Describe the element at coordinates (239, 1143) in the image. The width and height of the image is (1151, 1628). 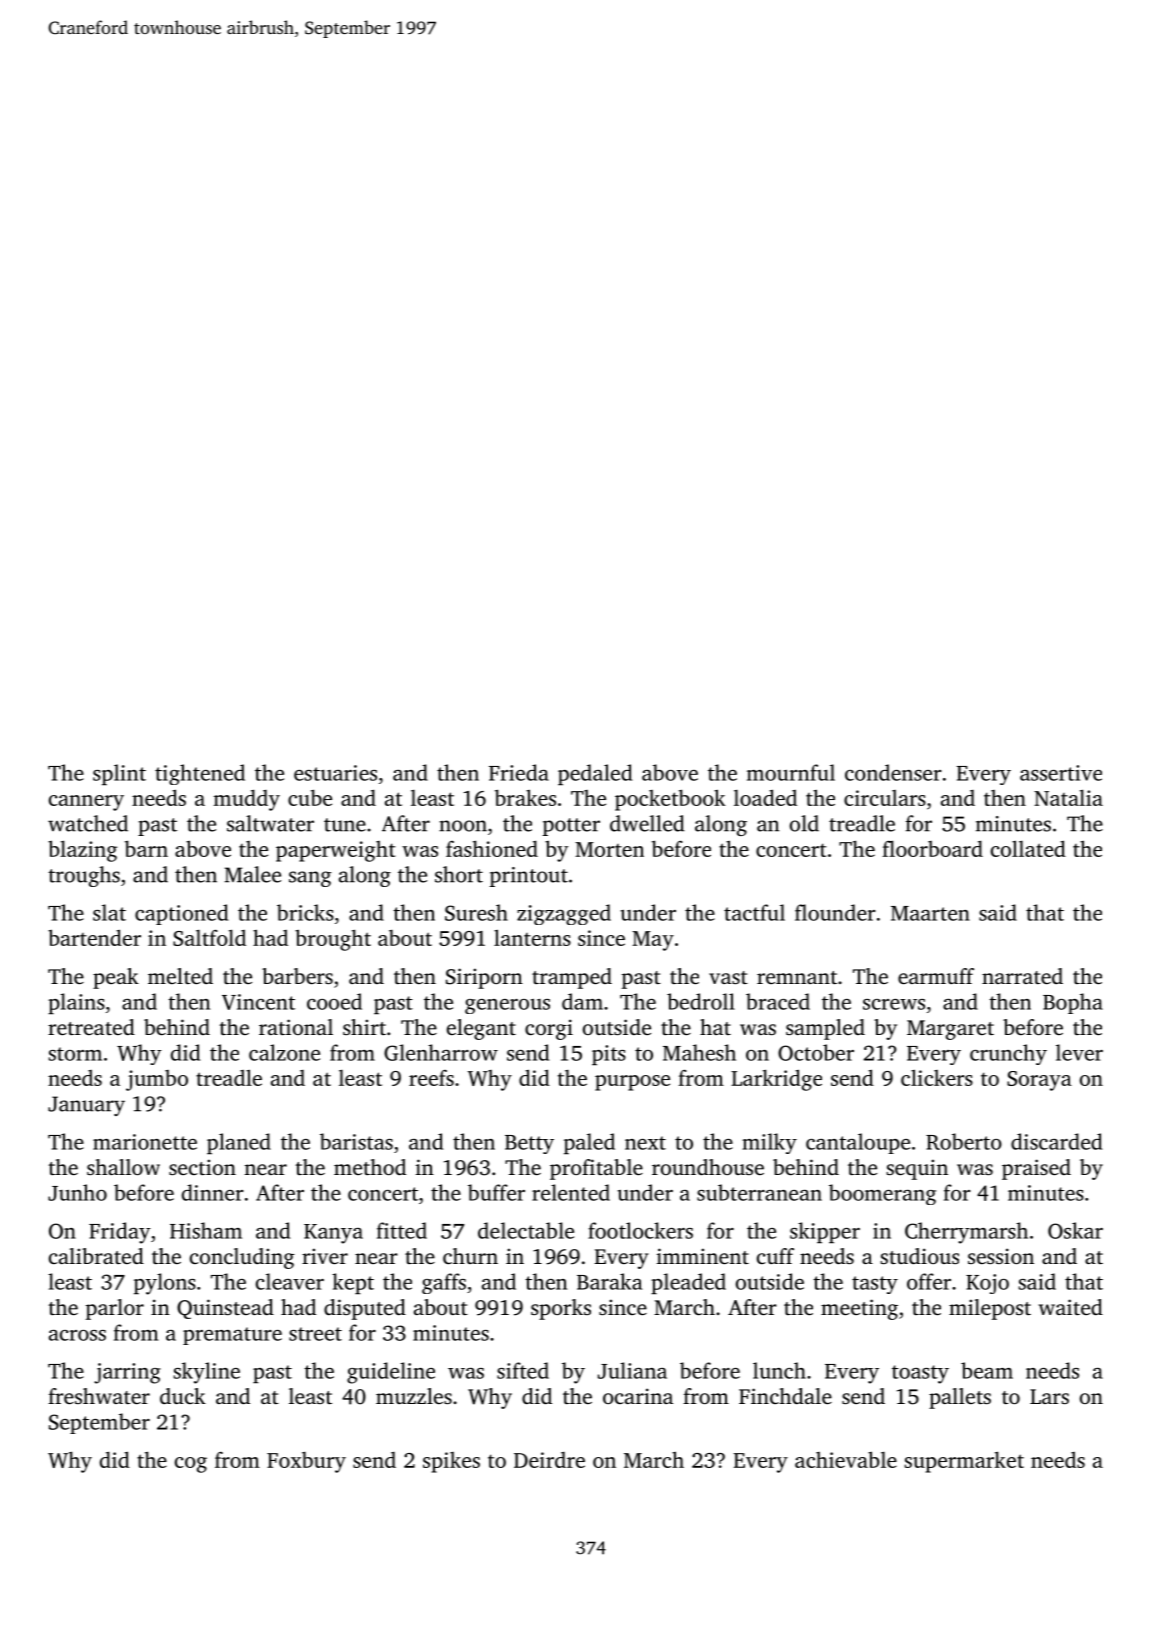
I see `planed` at that location.
